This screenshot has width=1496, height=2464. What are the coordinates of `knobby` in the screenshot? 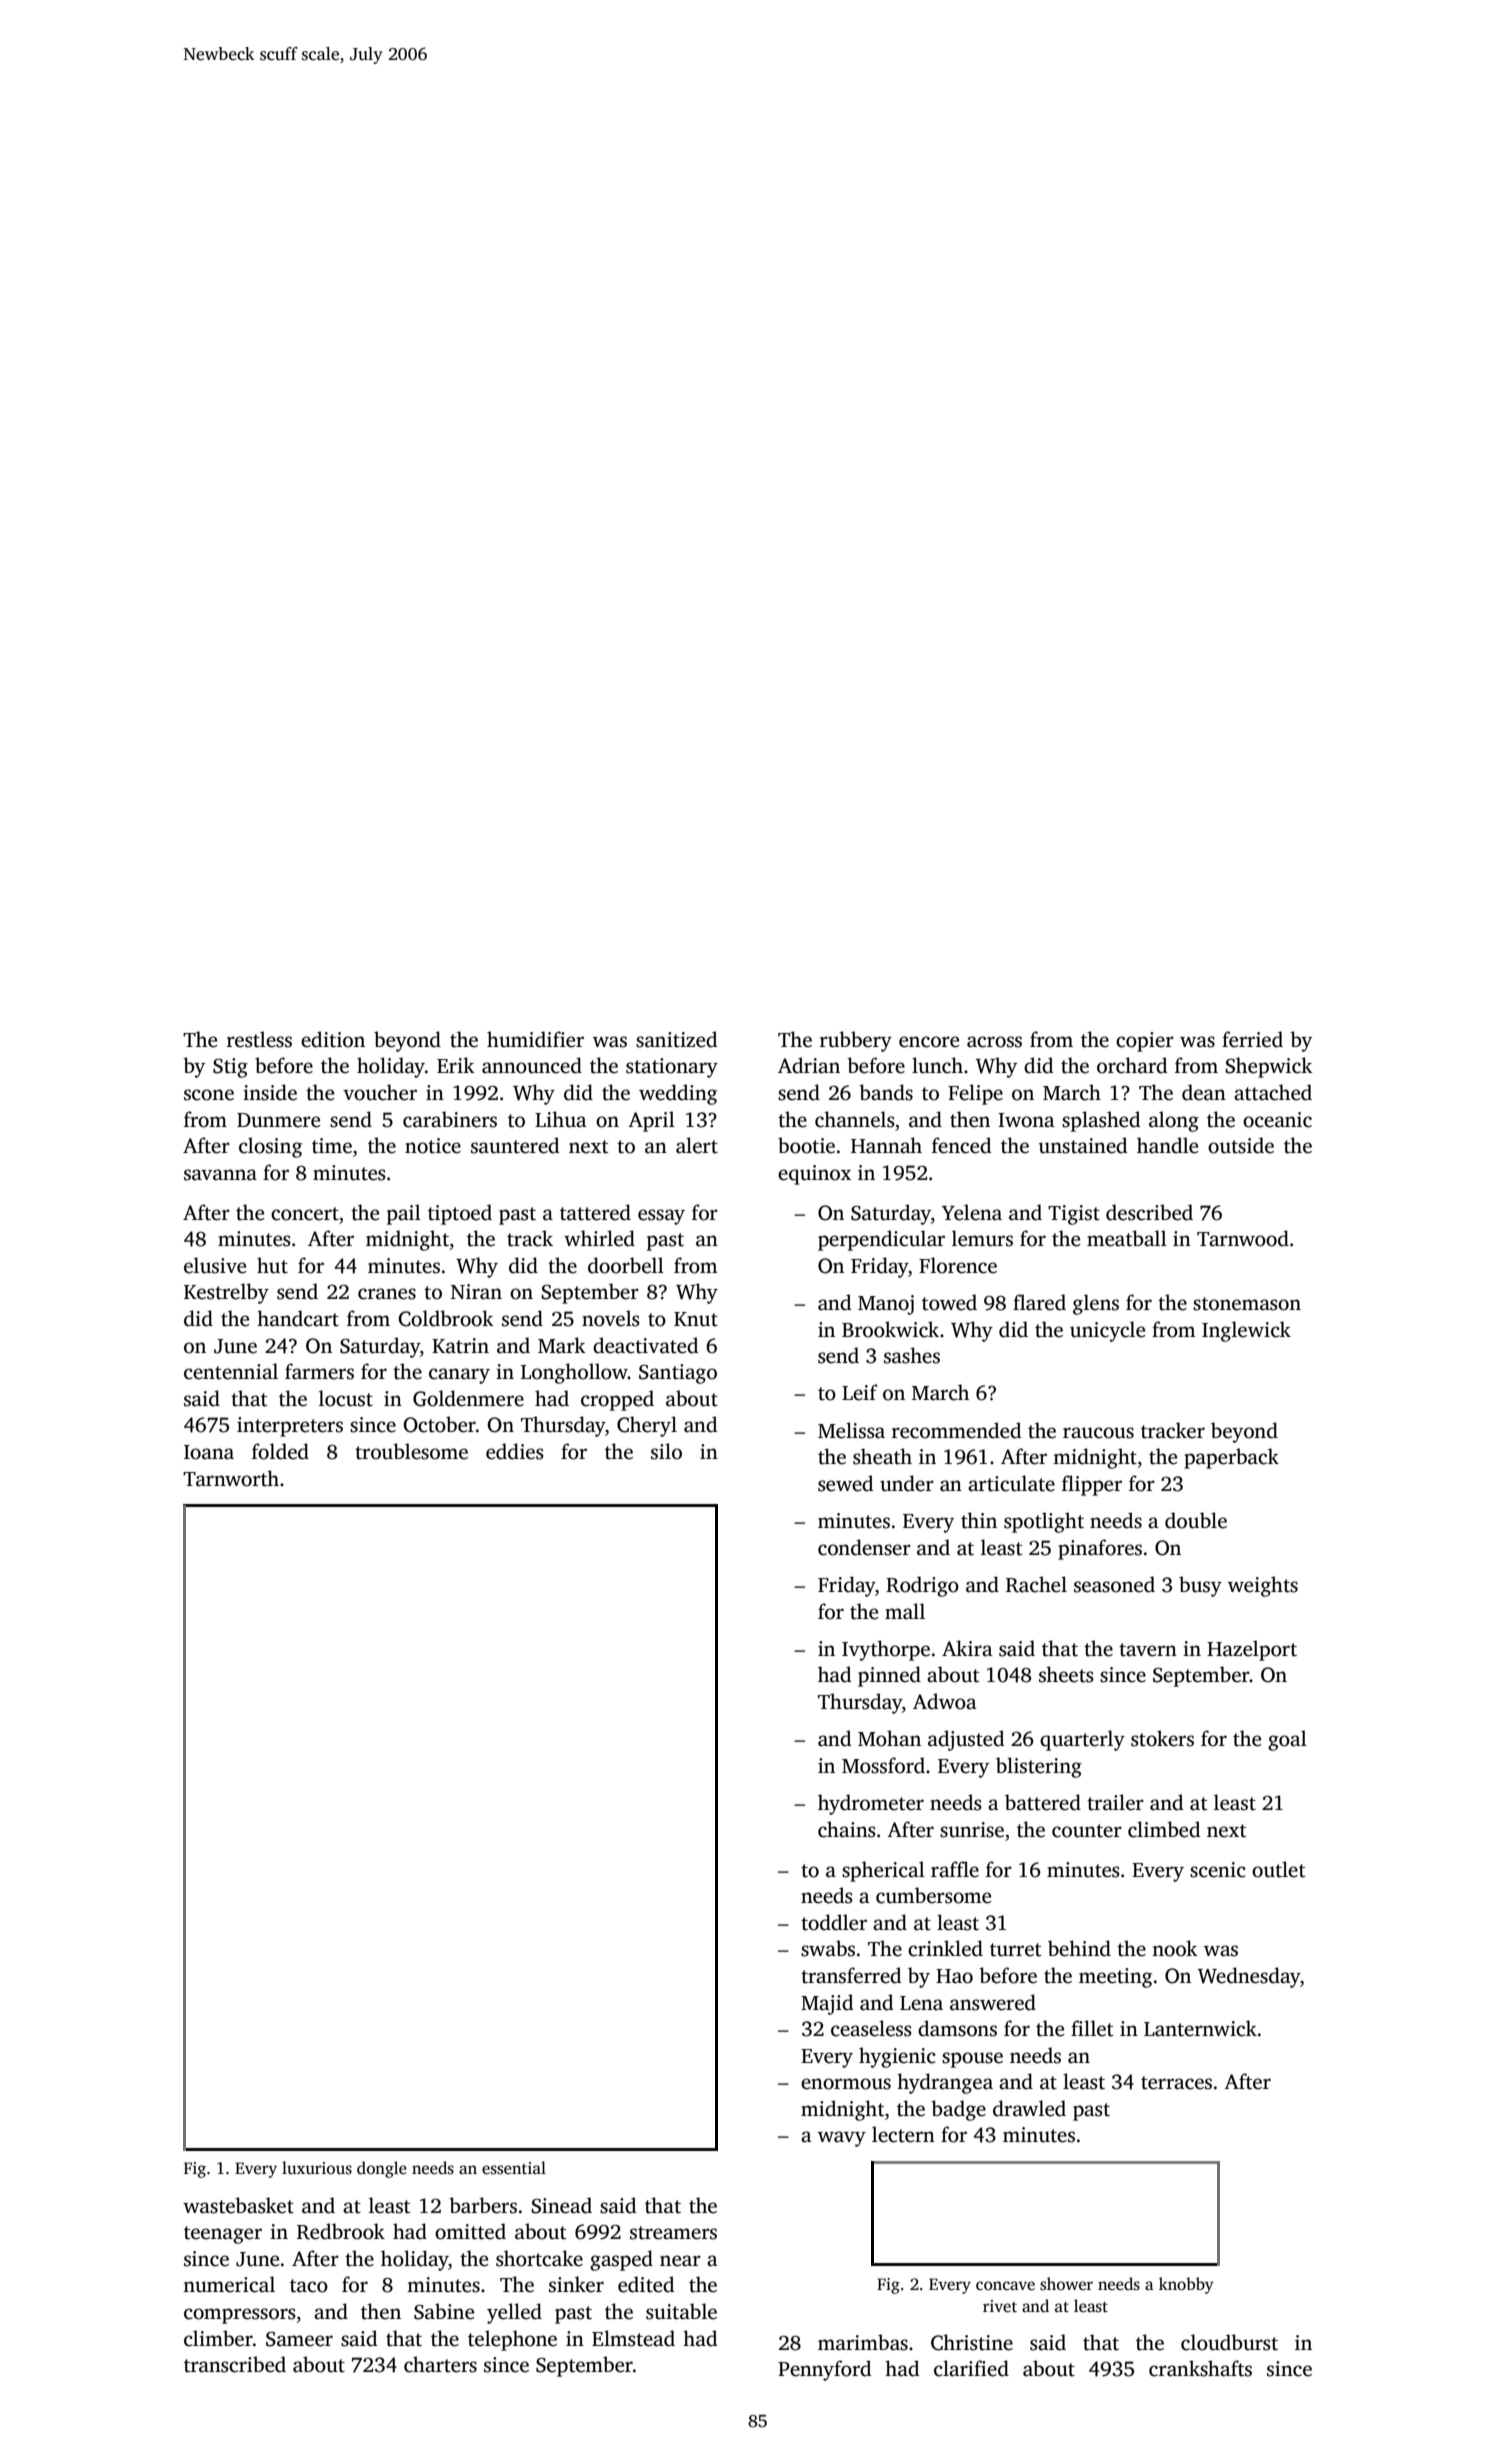 It's located at (1186, 2285).
